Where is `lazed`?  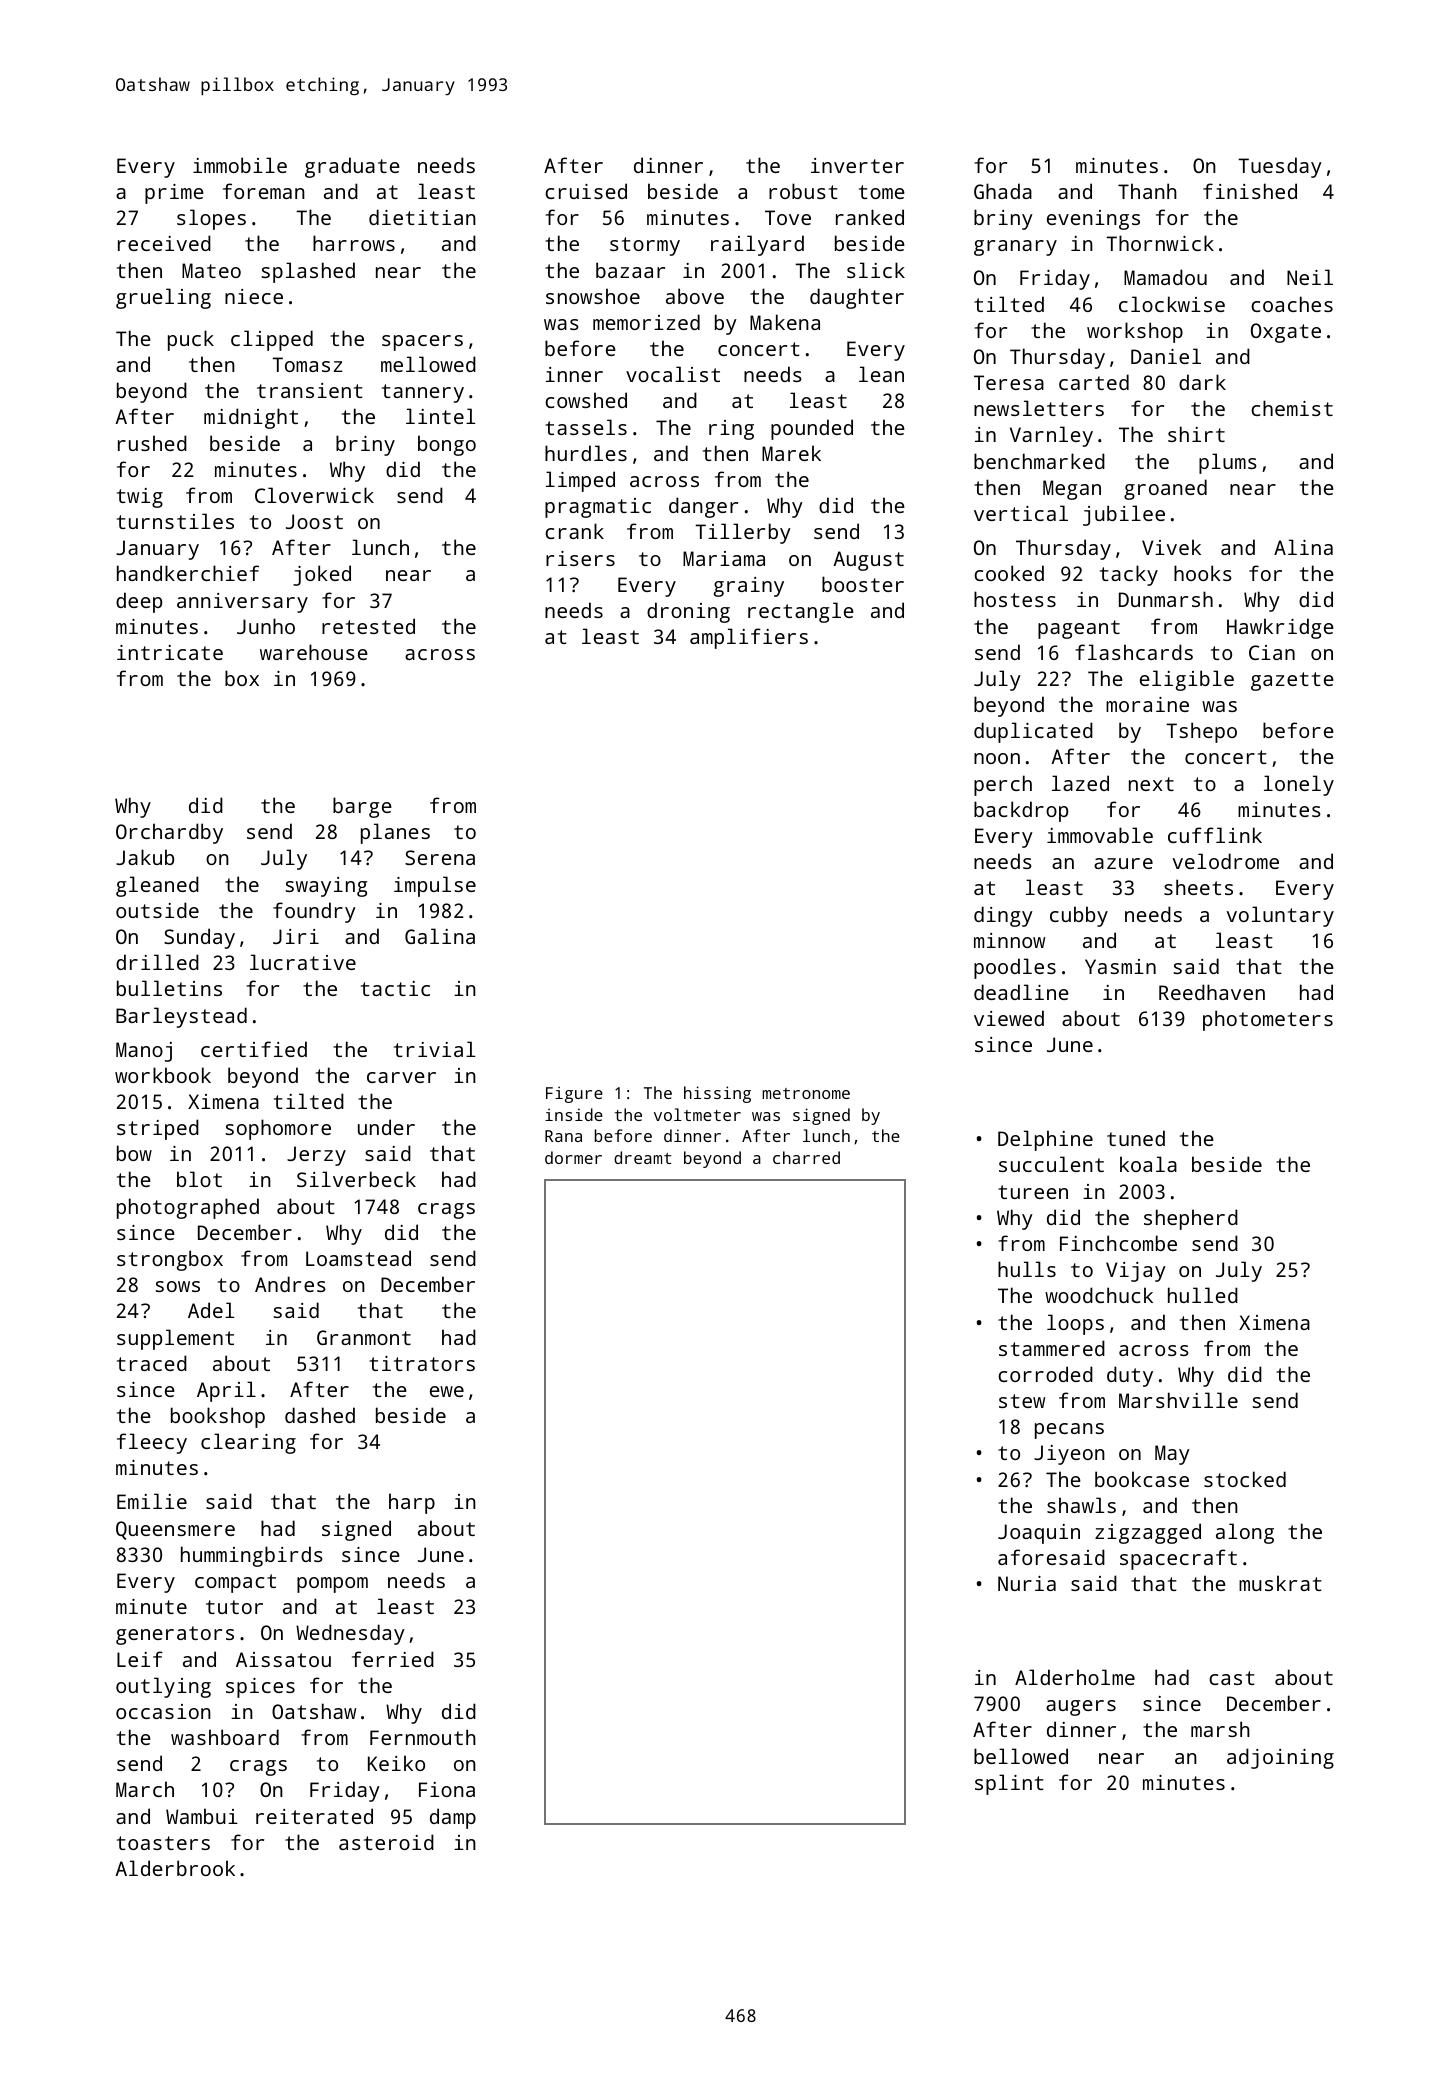
lazed is located at coordinates (1080, 783).
